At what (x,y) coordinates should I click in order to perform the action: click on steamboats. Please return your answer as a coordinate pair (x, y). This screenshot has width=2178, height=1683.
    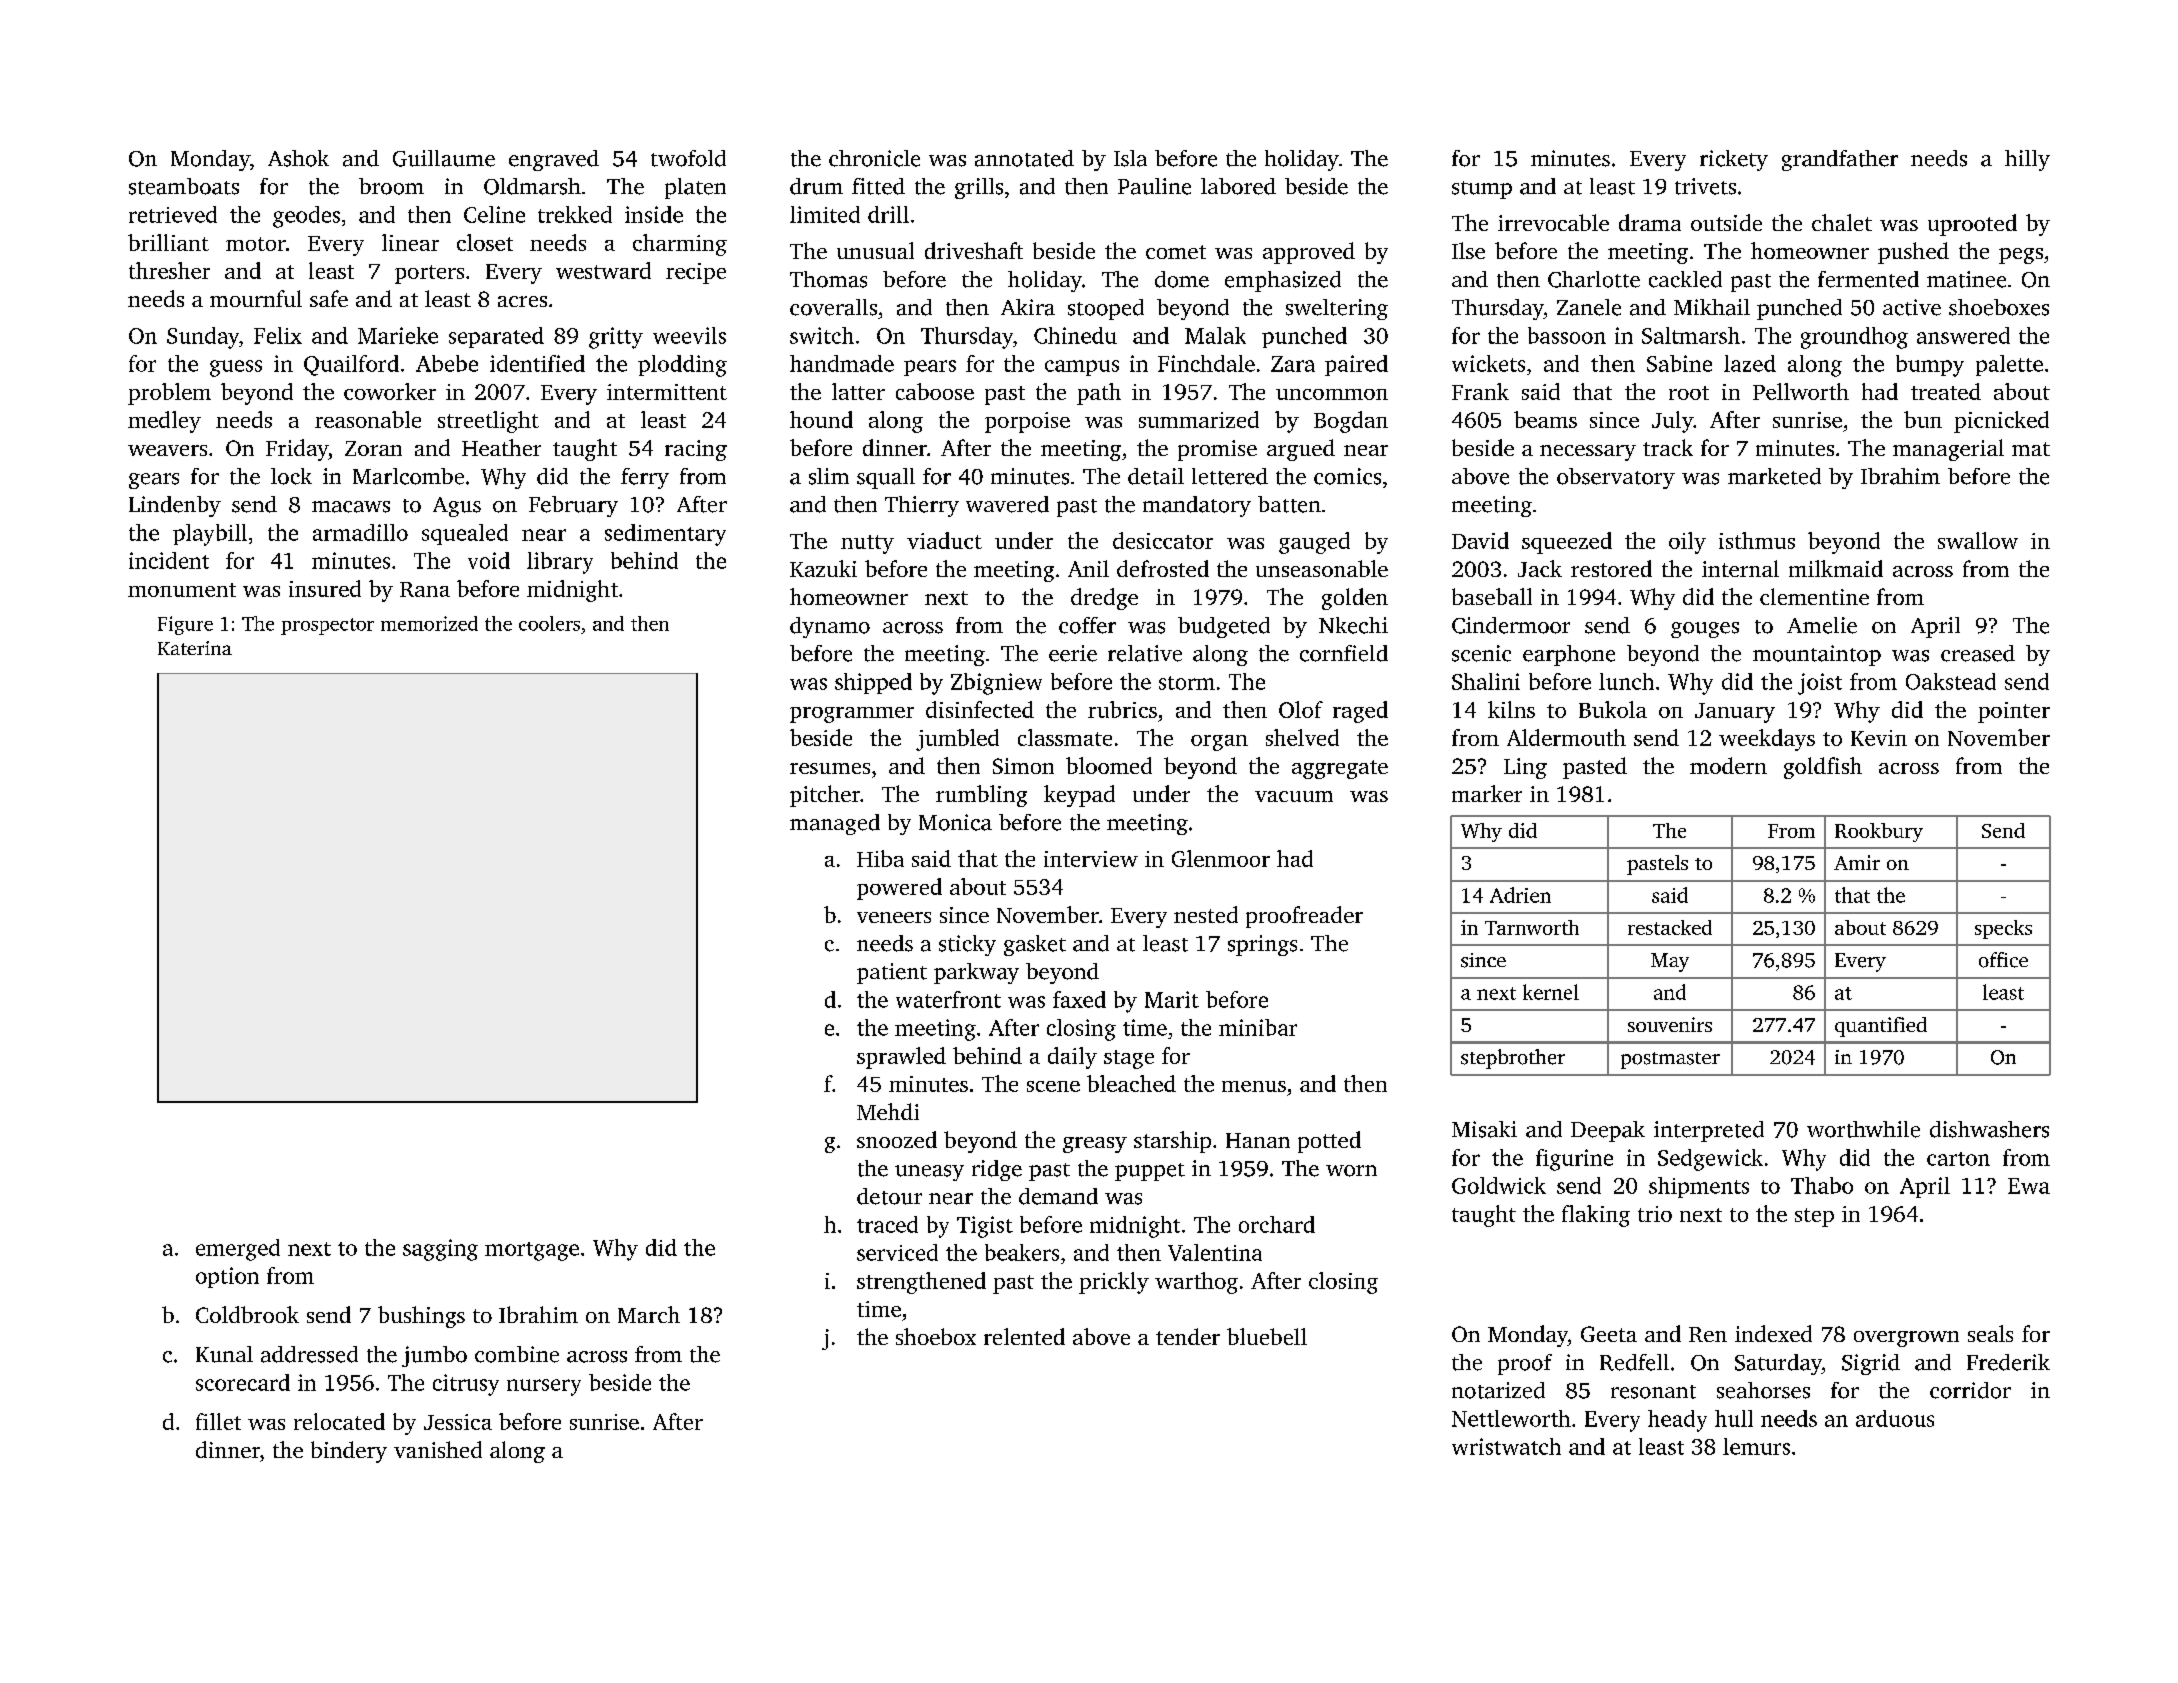
    Looking at the image, I should click on (184, 186).
